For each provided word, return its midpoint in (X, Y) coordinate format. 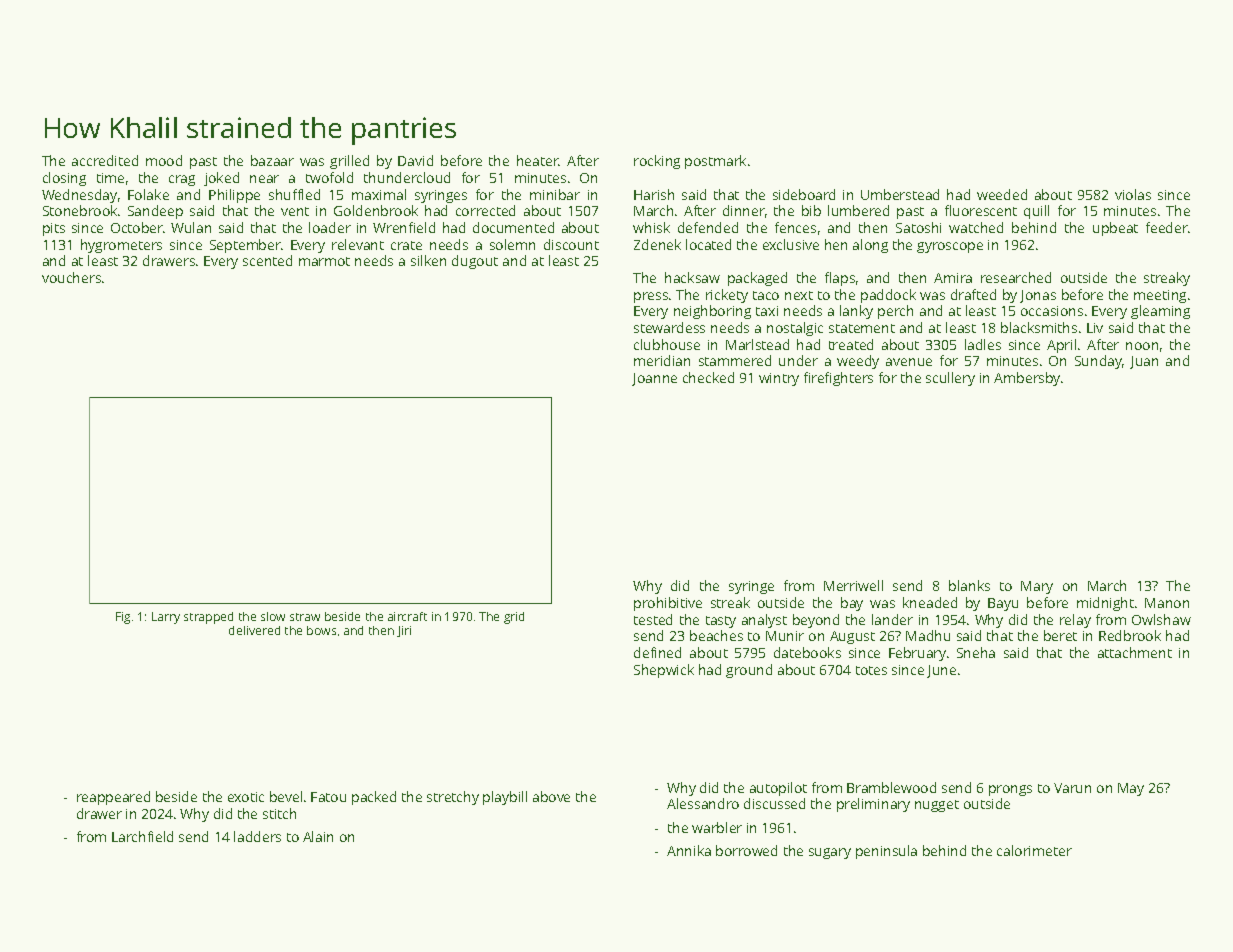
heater (538, 160)
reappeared (113, 798)
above (551, 796)
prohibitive (668, 604)
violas (1133, 194)
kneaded (930, 602)
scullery (950, 379)
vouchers (71, 277)
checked (708, 377)
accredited (105, 160)
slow (273, 616)
